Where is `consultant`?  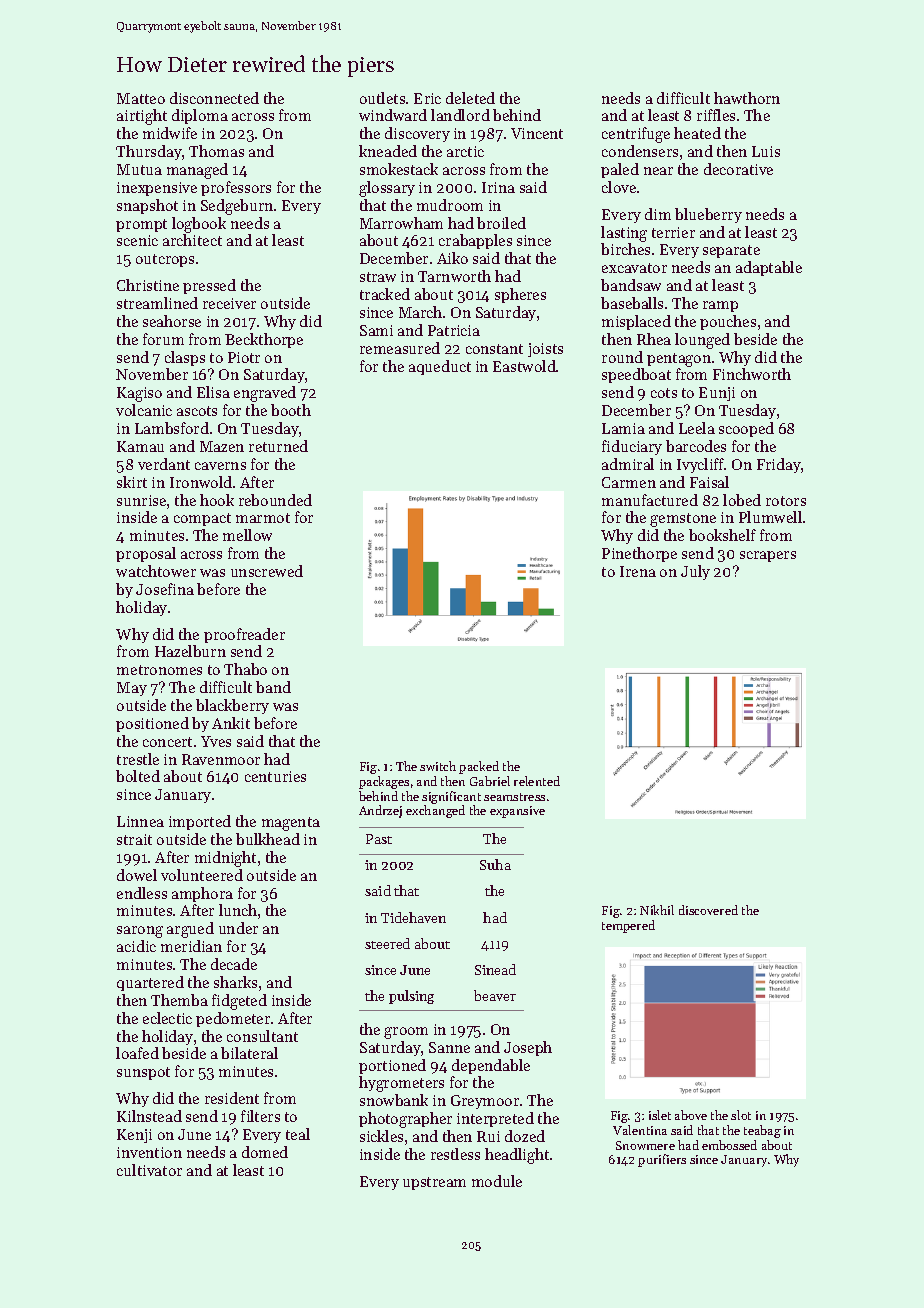
consultant is located at coordinates (262, 1036).
